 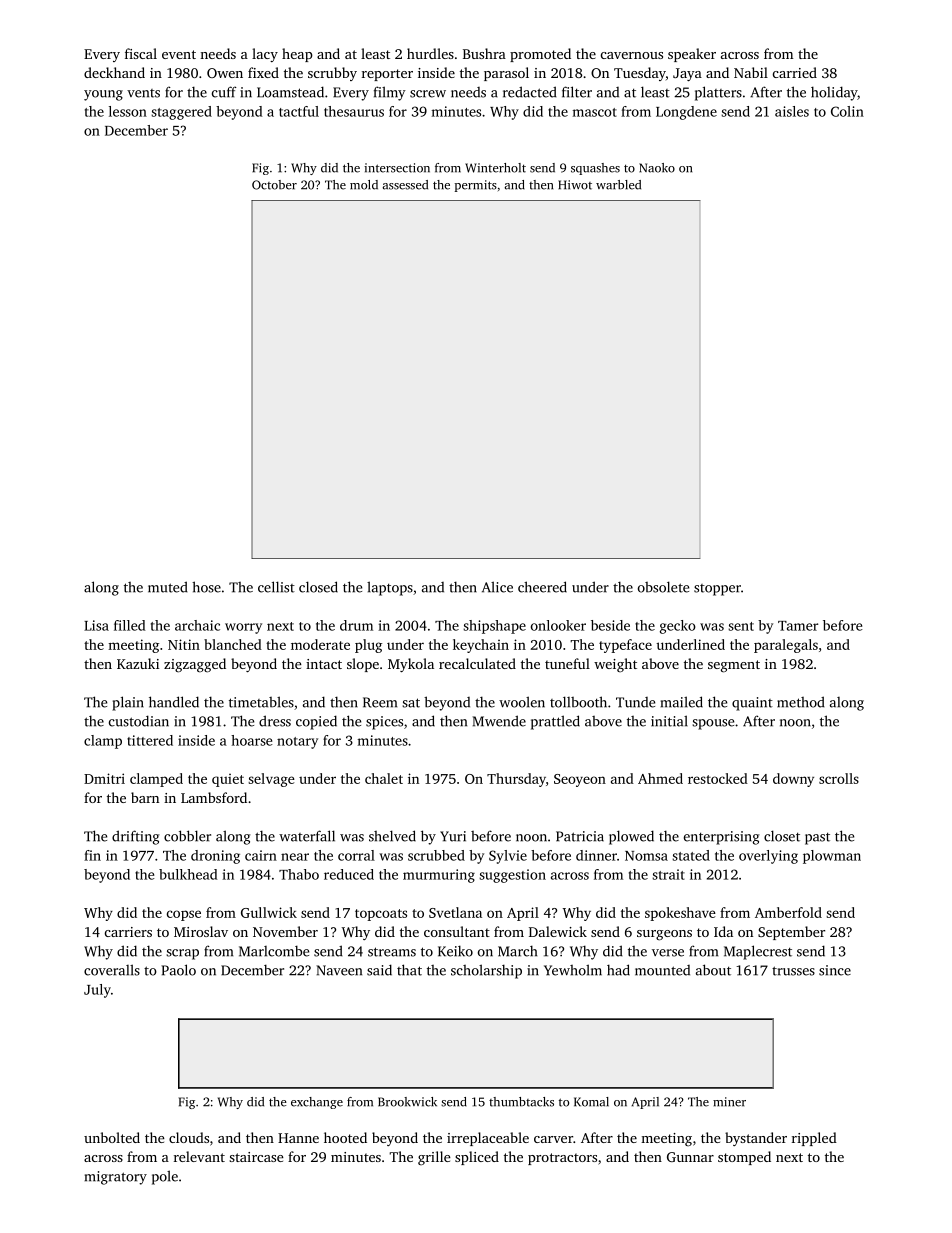 What do you see at coordinates (567, 663) in the screenshot?
I see `tuneful` at bounding box center [567, 663].
